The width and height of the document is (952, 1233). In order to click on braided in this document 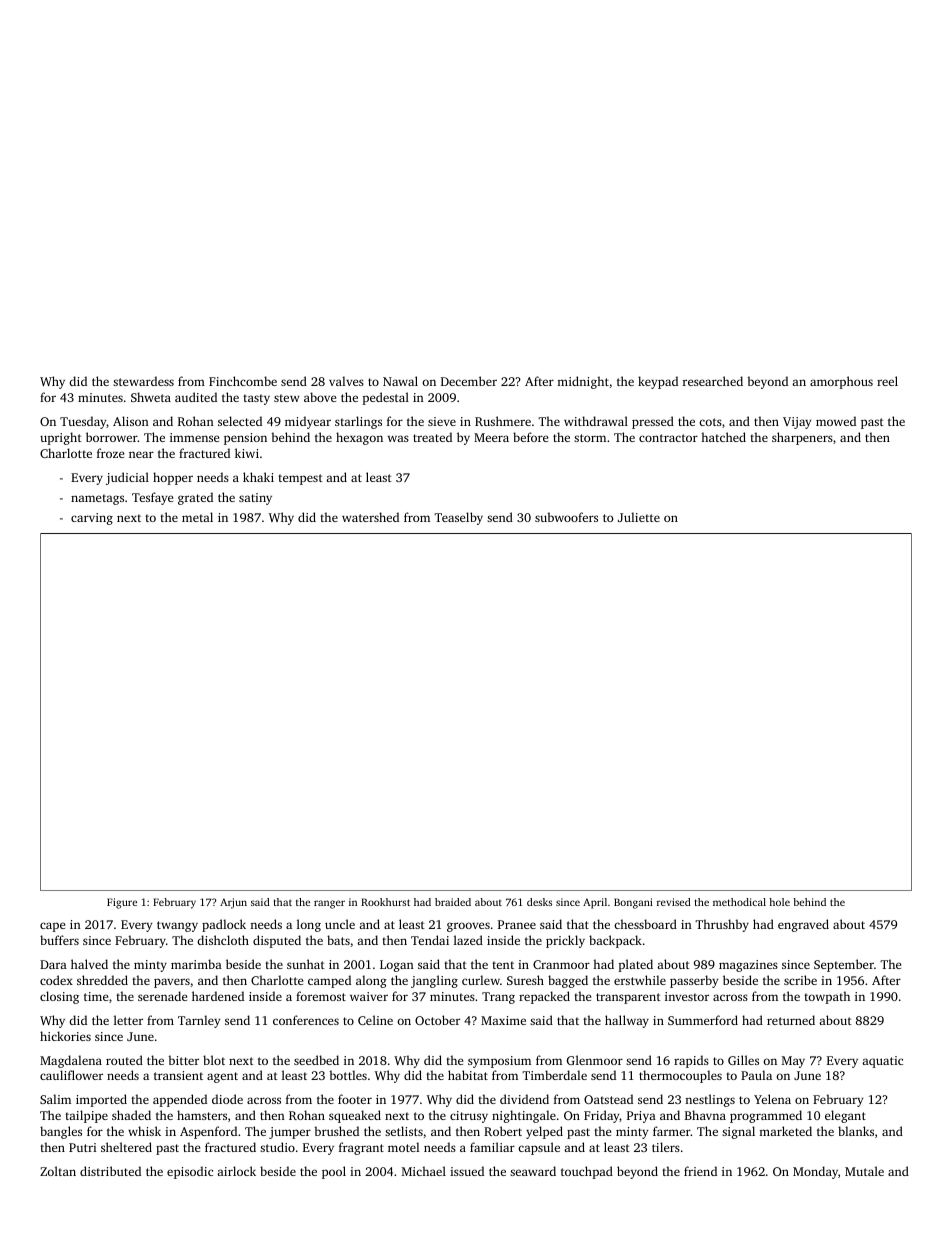, I will do `click(453, 902)`.
